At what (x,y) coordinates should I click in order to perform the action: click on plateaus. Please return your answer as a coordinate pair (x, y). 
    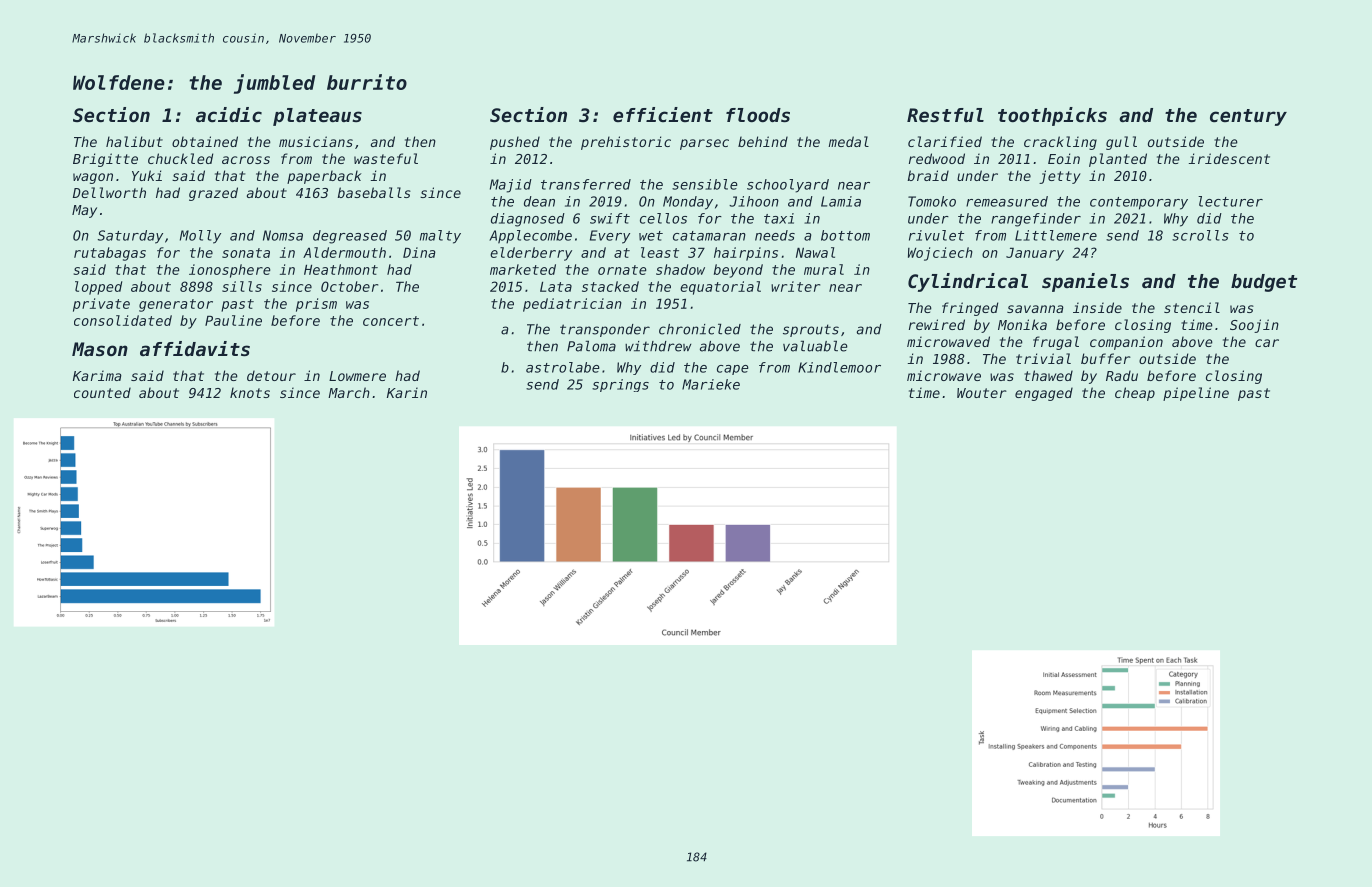
    Looking at the image, I should click on (317, 117).
